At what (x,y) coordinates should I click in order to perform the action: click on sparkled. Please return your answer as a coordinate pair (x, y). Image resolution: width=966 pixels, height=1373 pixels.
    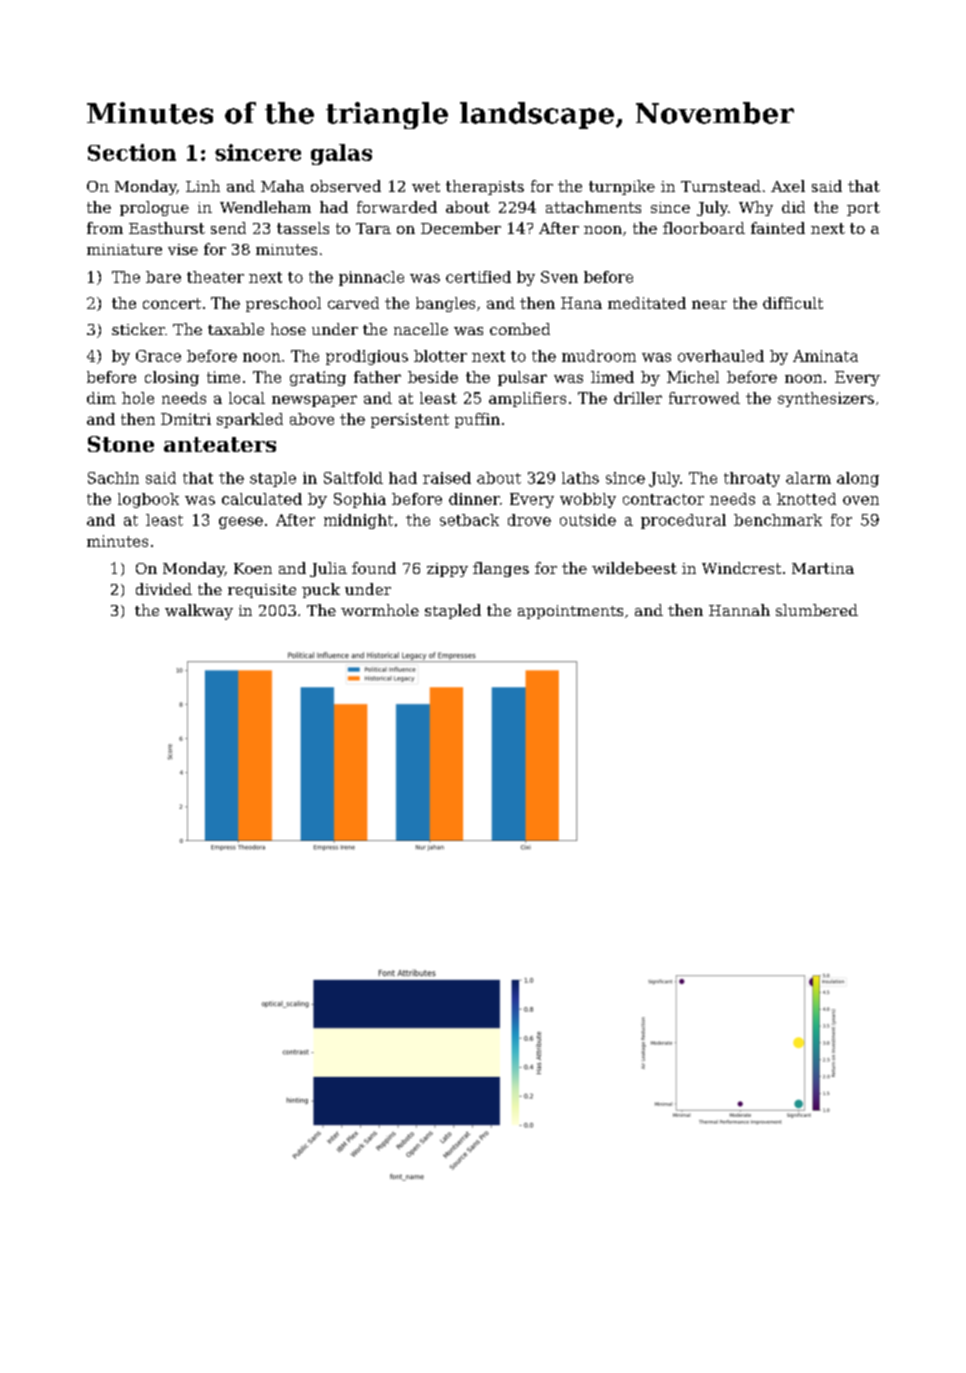
    Looking at the image, I should click on (250, 420).
